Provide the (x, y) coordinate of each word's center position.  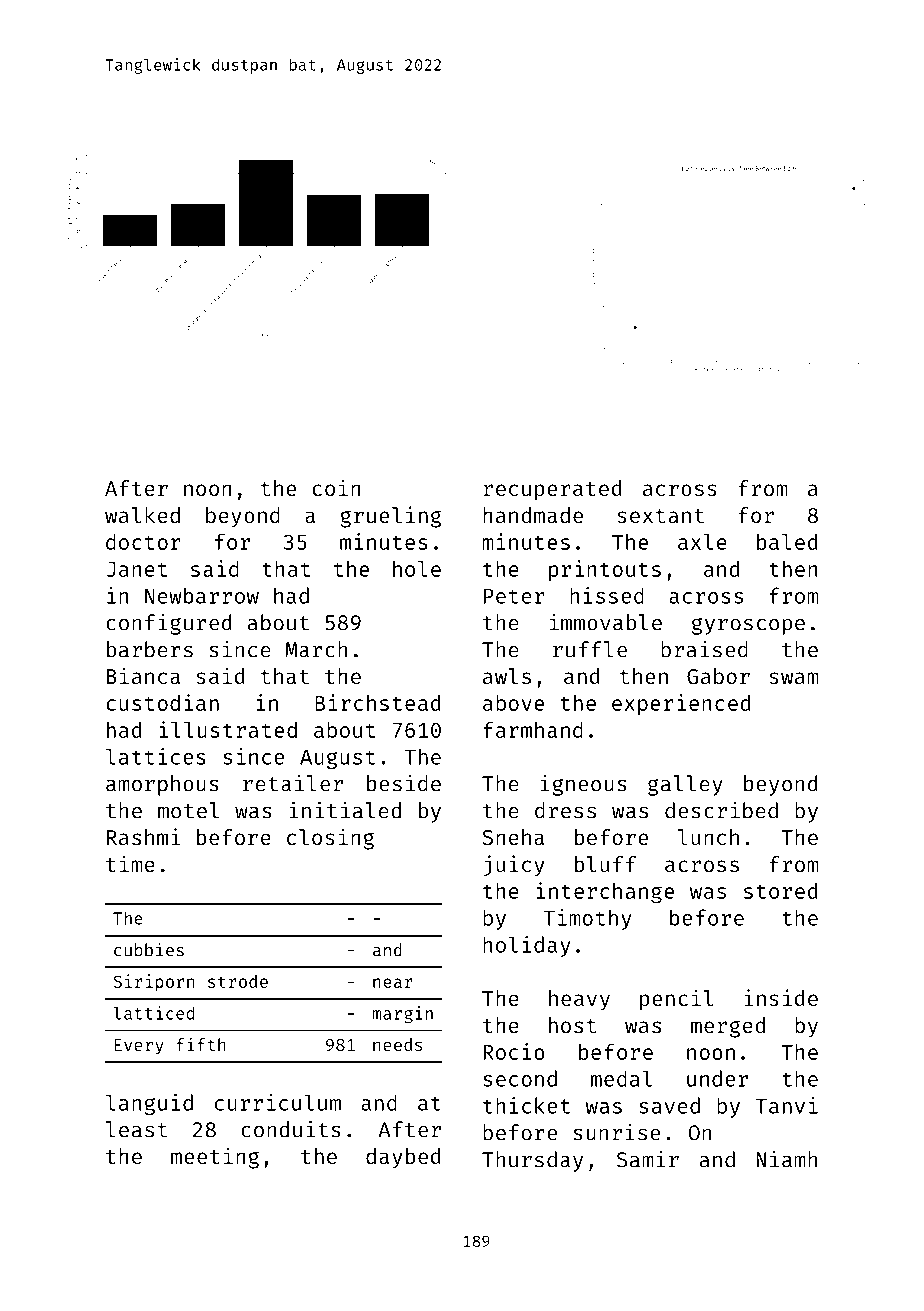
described (721, 810)
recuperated (552, 490)
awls (507, 676)
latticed (153, 1013)
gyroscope (748, 626)
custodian (162, 702)
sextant (660, 516)
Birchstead (377, 702)
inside (781, 997)
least (136, 1129)
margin (402, 1014)
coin (336, 487)
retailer (293, 783)
